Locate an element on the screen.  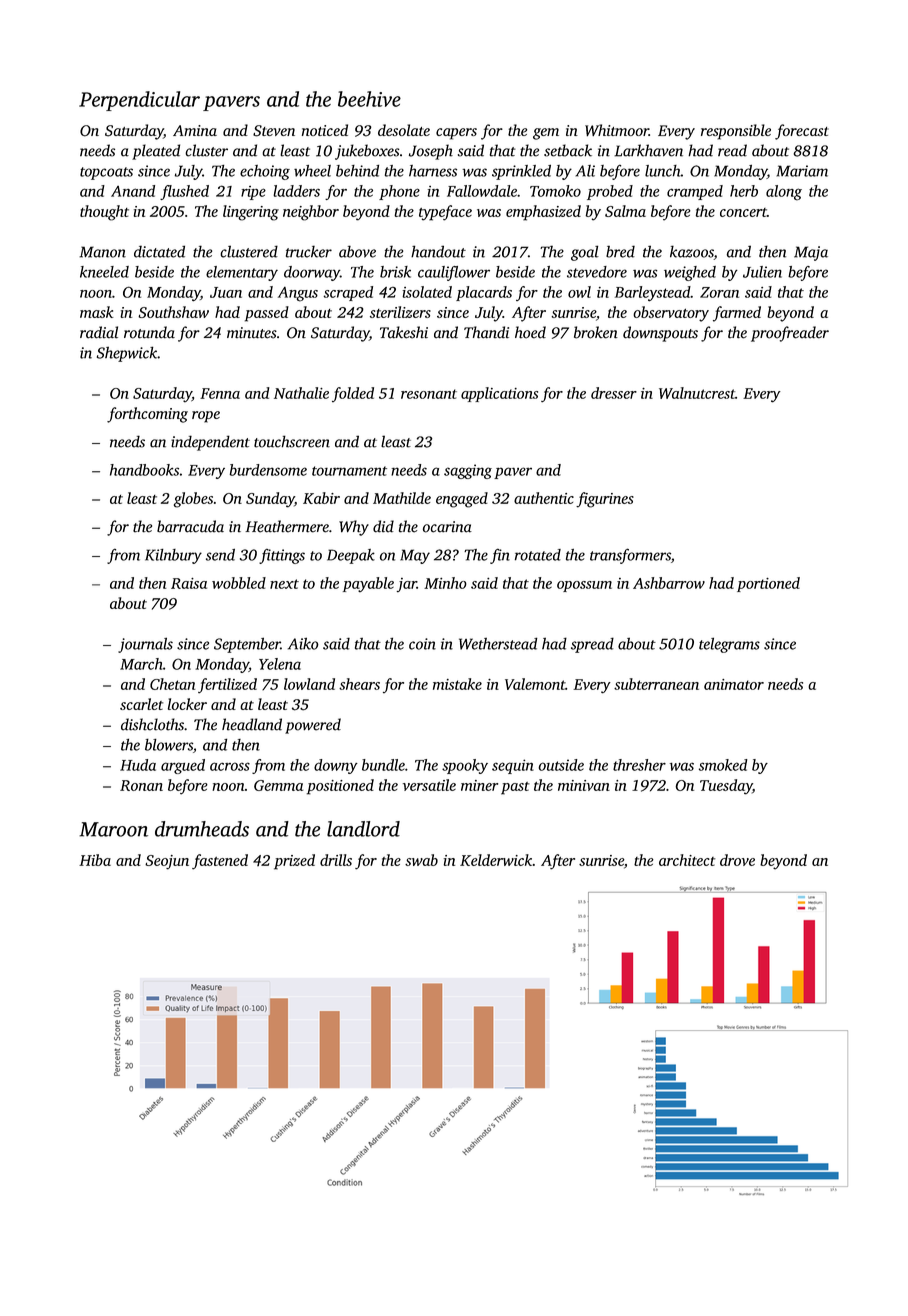
beehive is located at coordinates (369, 99).
